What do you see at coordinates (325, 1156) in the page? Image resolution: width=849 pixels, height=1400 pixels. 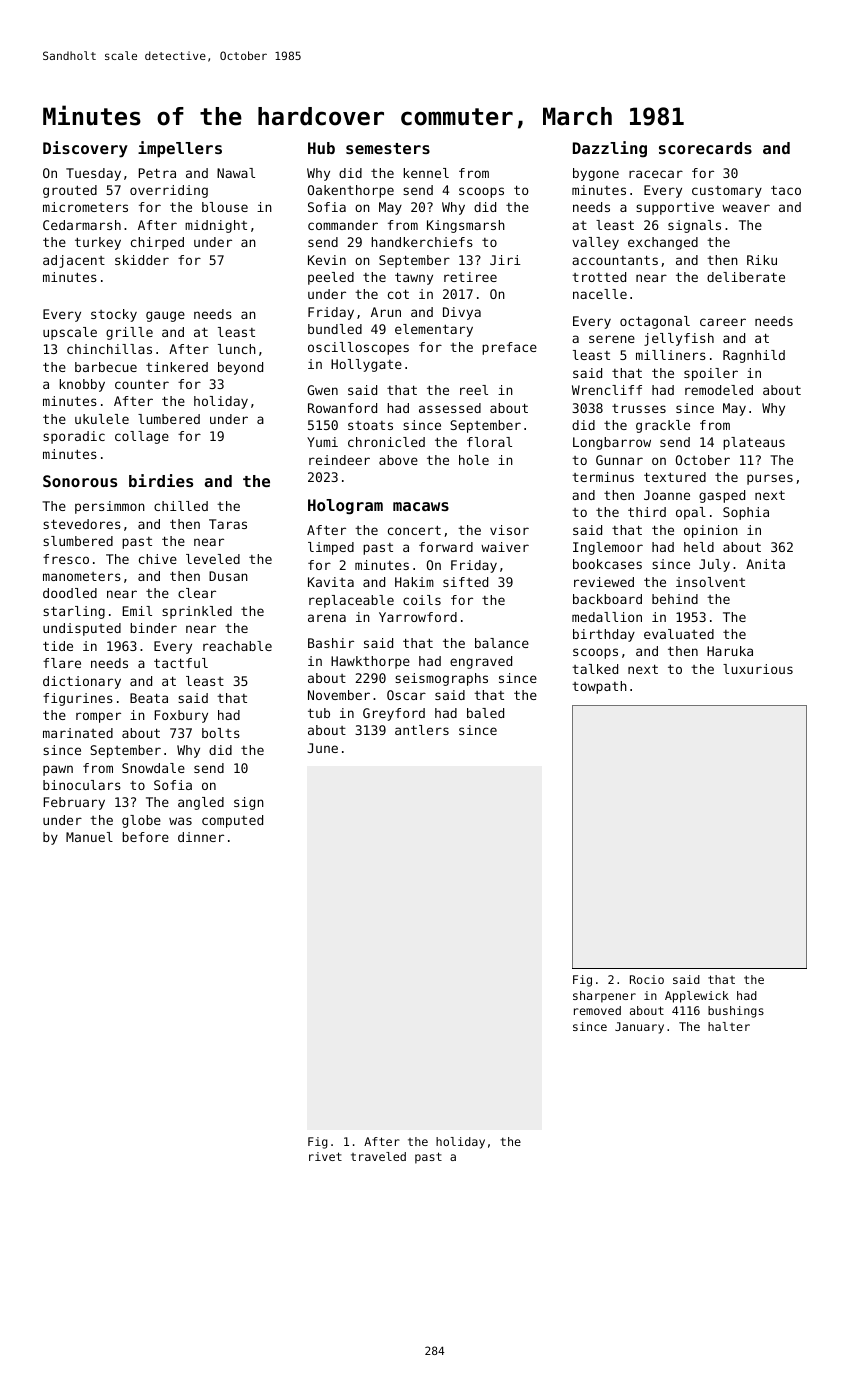 I see `rivet` at bounding box center [325, 1156].
